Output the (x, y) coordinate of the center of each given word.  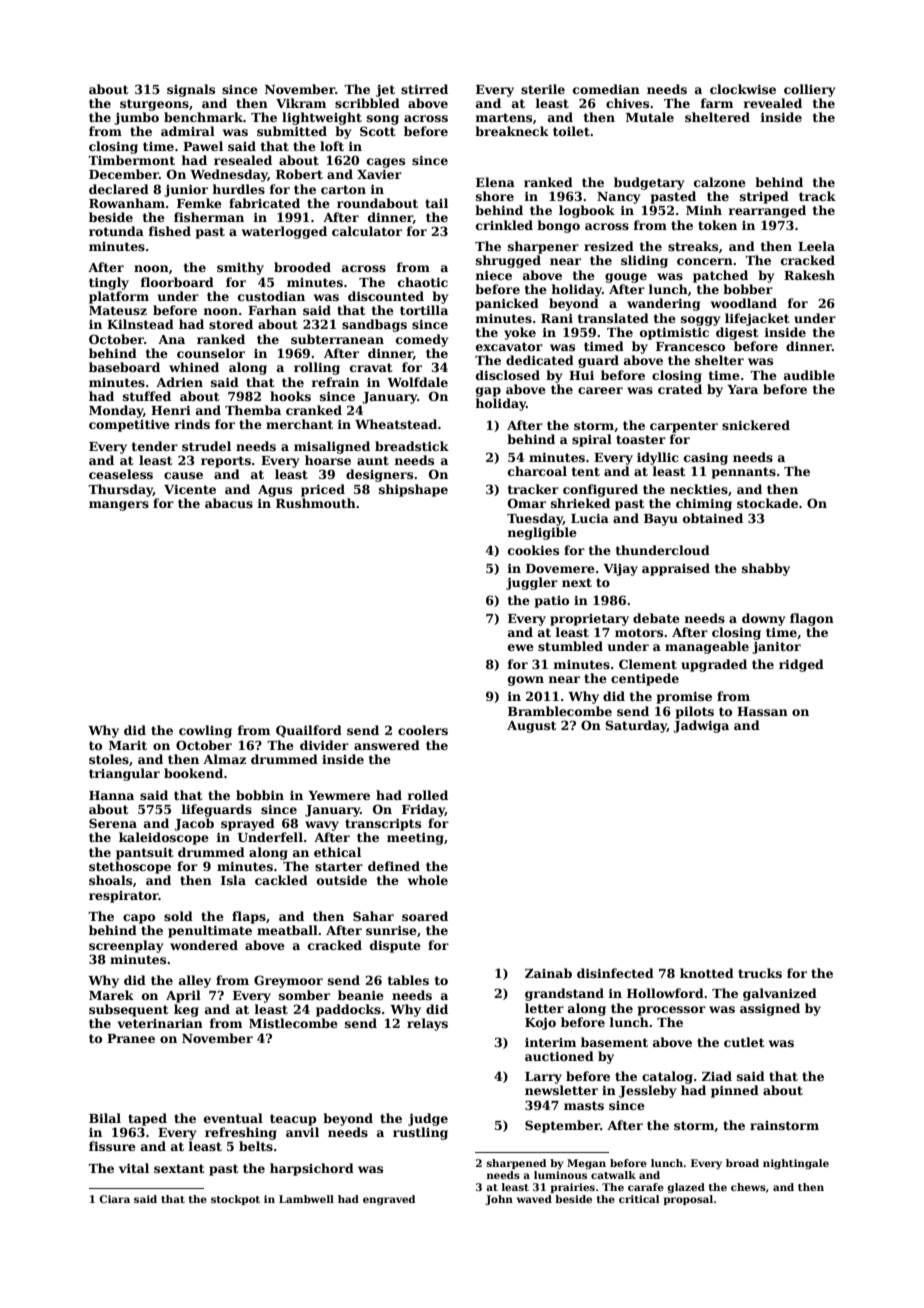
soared (425, 916)
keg (186, 1010)
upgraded (714, 665)
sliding (644, 261)
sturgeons (154, 105)
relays (427, 1024)
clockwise (743, 89)
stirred (424, 89)
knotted (707, 973)
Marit (128, 745)
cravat (371, 367)
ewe (521, 647)
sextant (179, 1168)
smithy (240, 268)
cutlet (744, 1042)
